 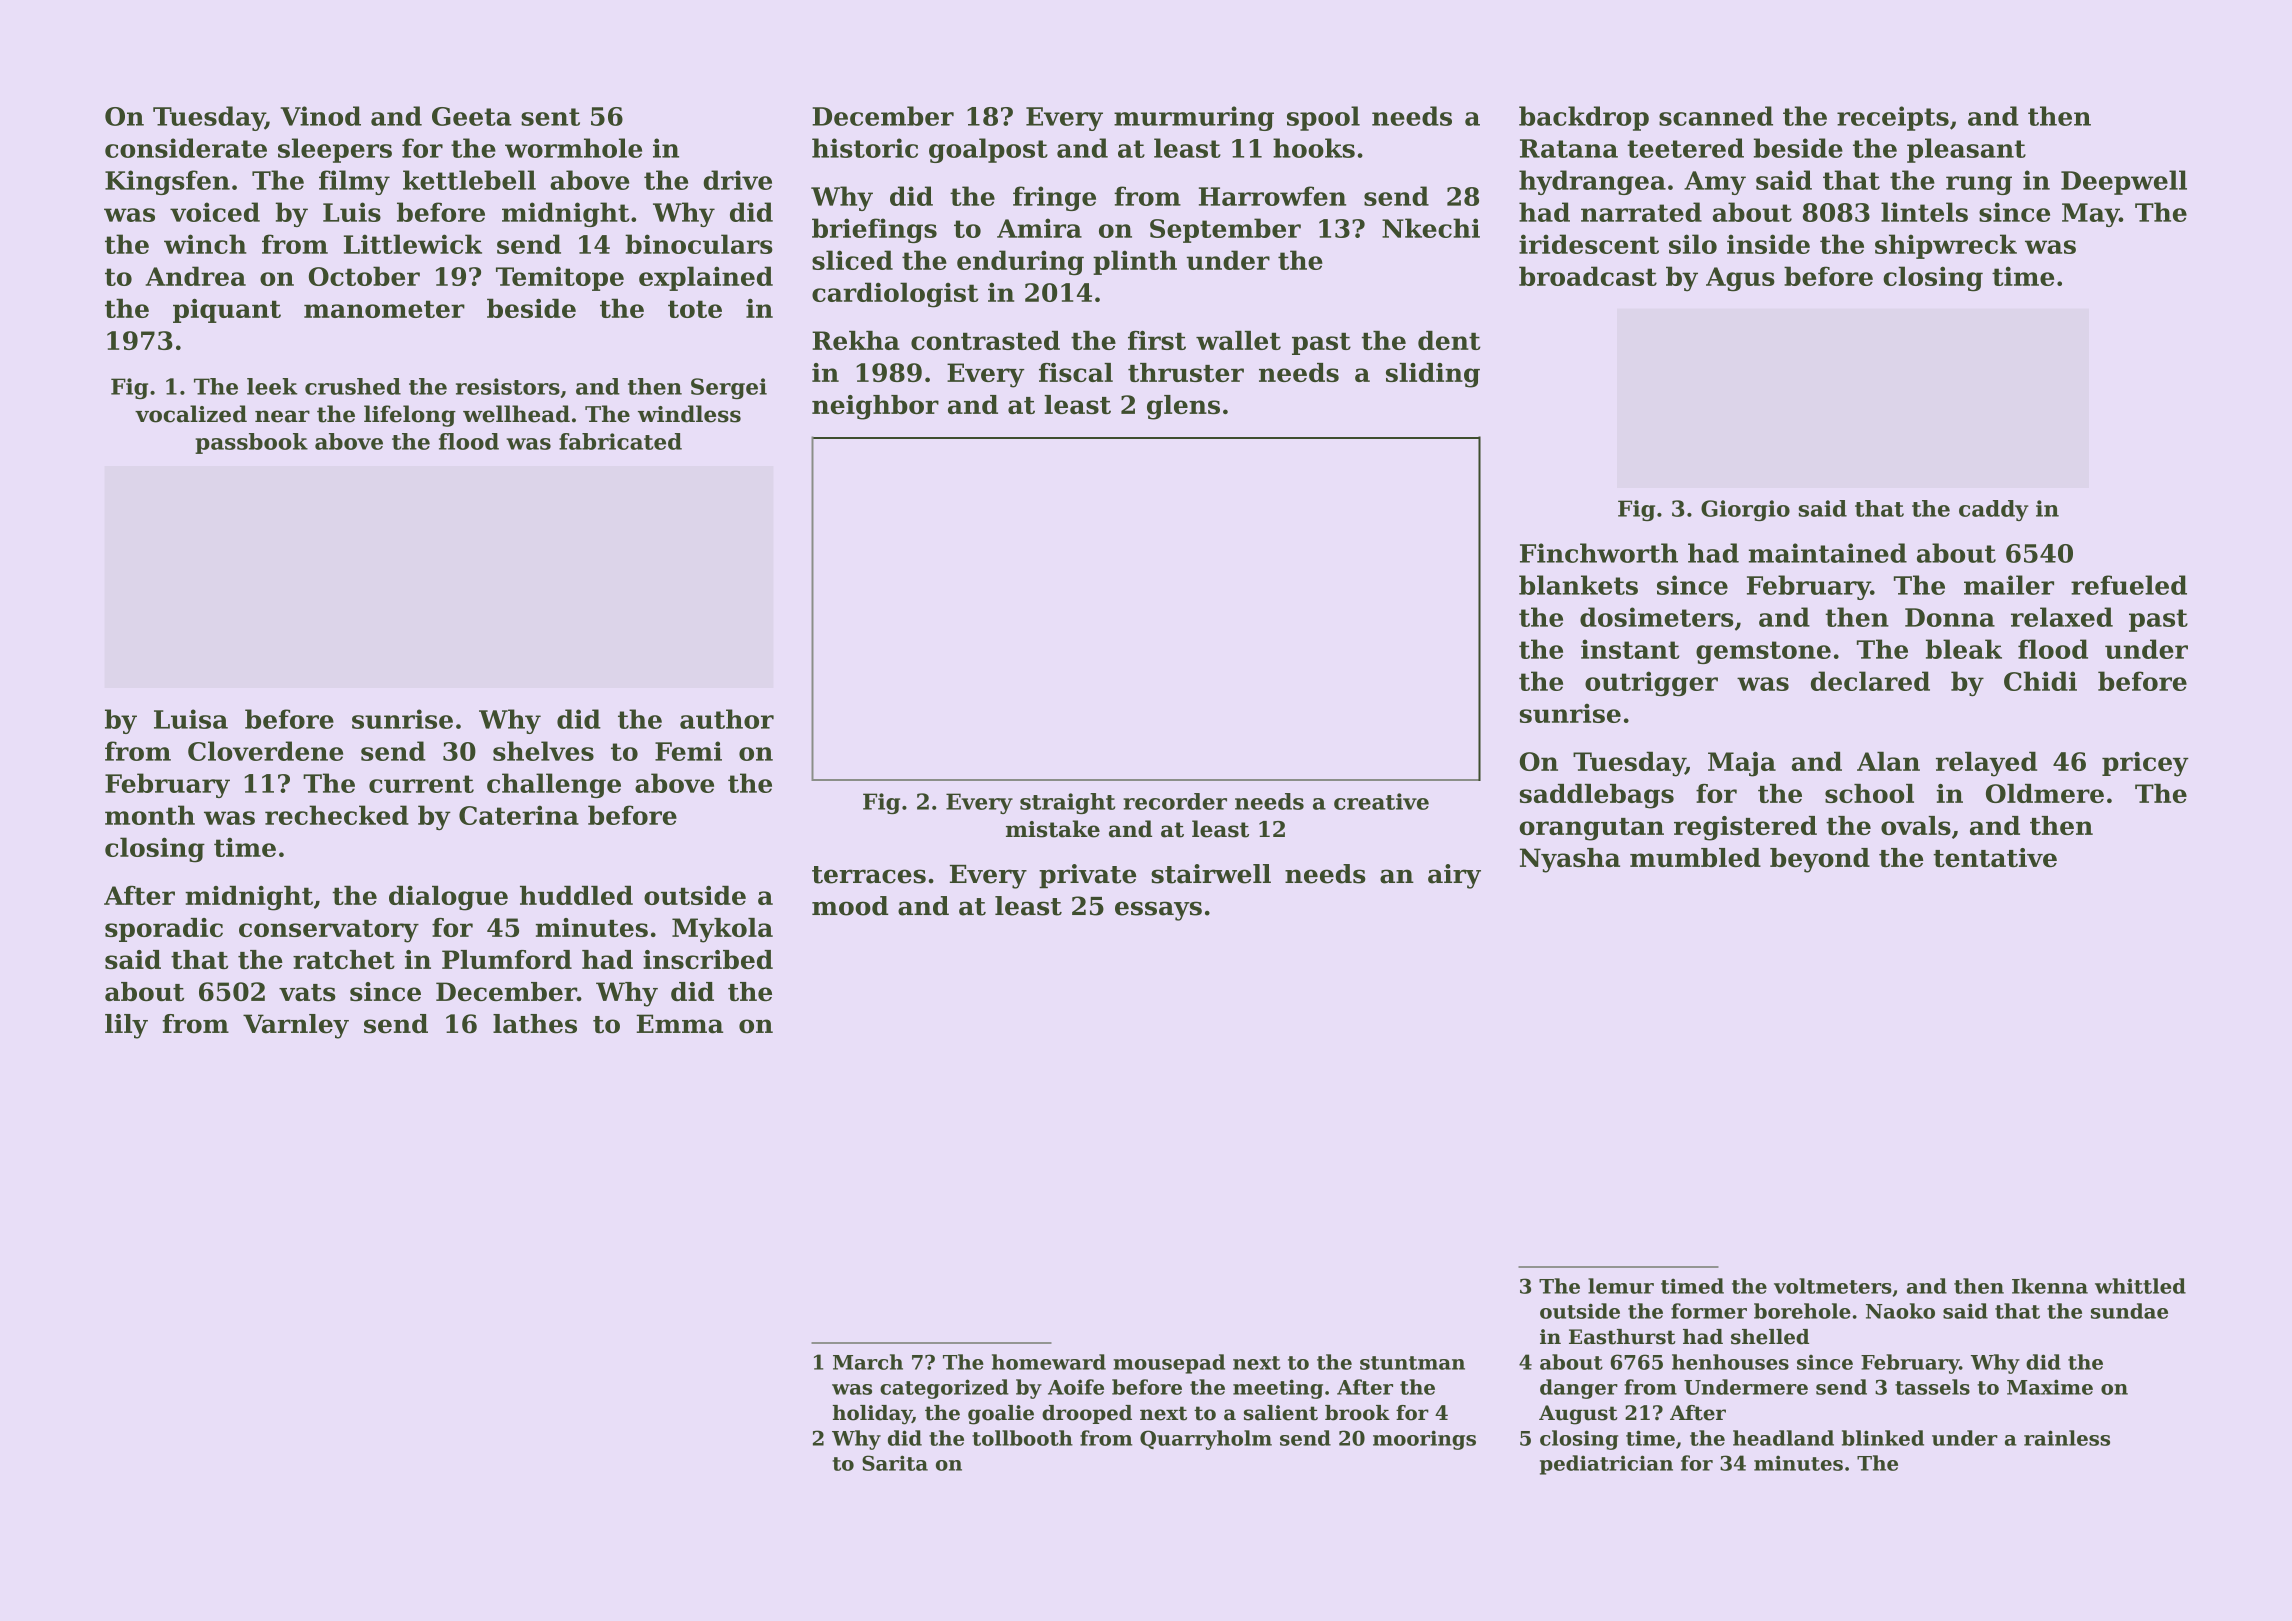 What do you see at coordinates (320, 116) in the screenshot?
I see `Vinod` at bounding box center [320, 116].
